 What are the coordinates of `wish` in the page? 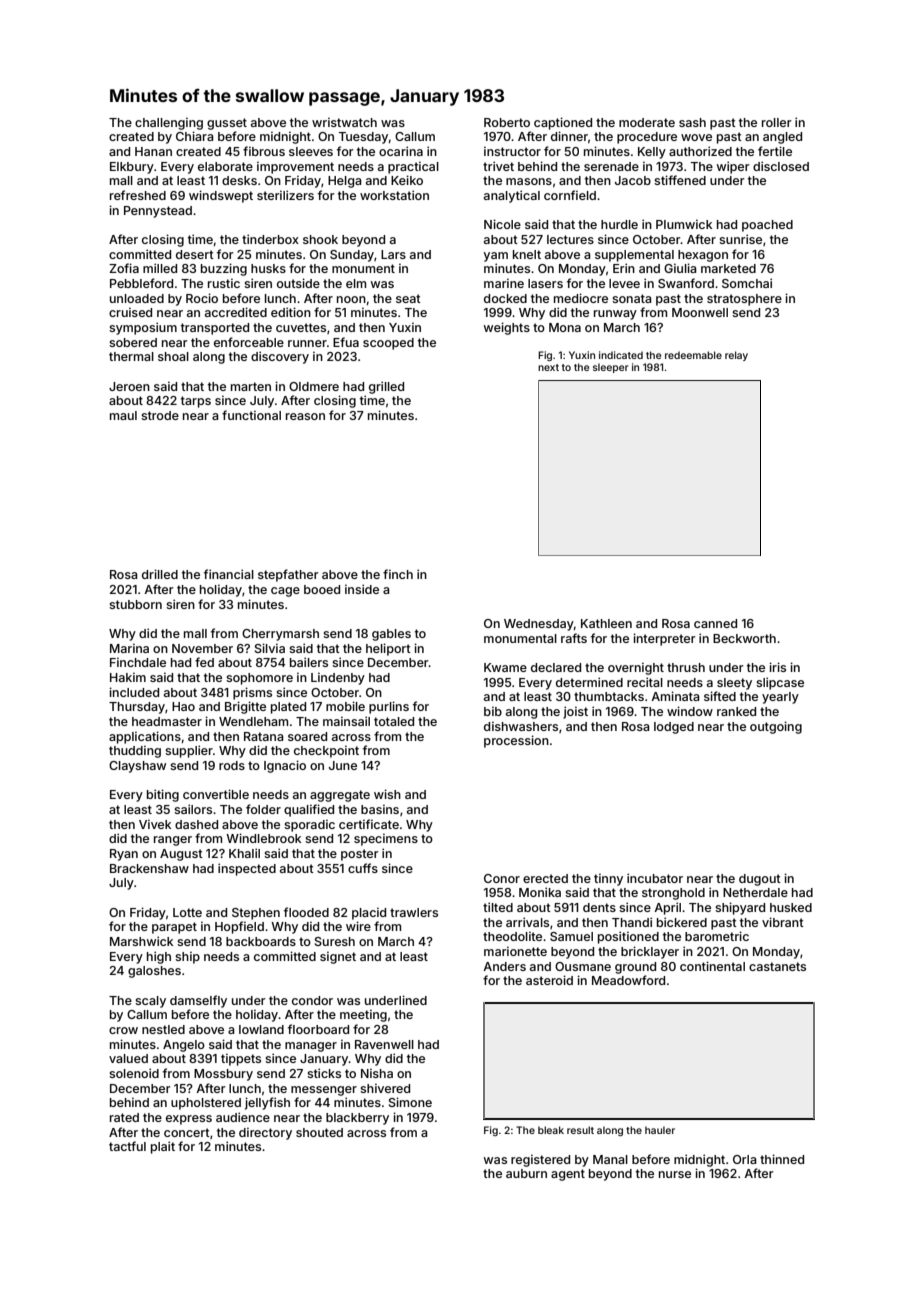 It's located at (387, 794).
